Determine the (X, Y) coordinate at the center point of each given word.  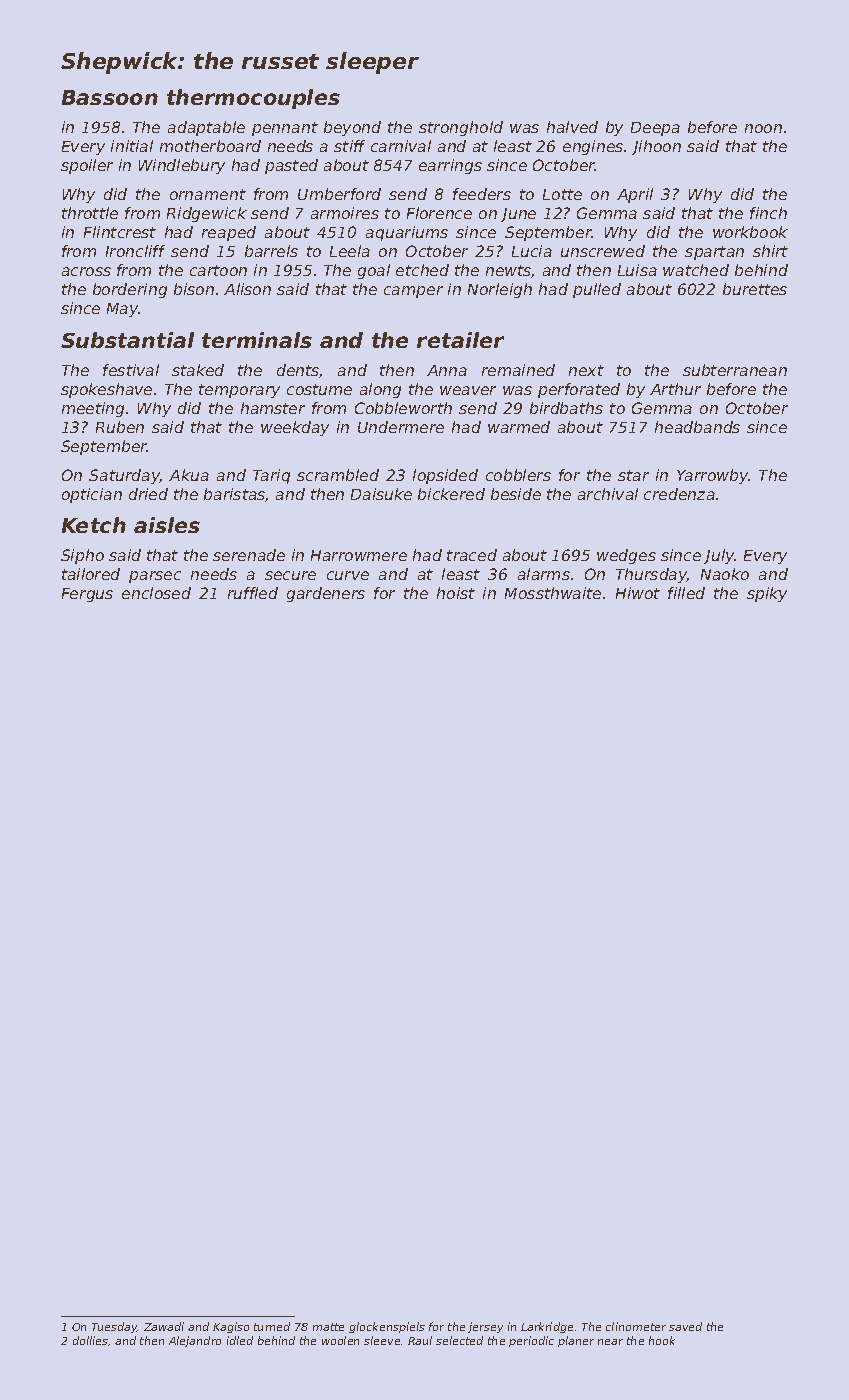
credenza (679, 494)
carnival (401, 146)
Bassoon (110, 97)
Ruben (120, 427)
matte (328, 1327)
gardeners (326, 594)
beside (516, 494)
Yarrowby (712, 476)
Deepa (655, 129)
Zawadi (164, 1326)
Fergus (87, 595)
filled (686, 593)
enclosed (156, 593)
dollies (90, 1340)
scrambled (338, 475)
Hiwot (638, 593)
